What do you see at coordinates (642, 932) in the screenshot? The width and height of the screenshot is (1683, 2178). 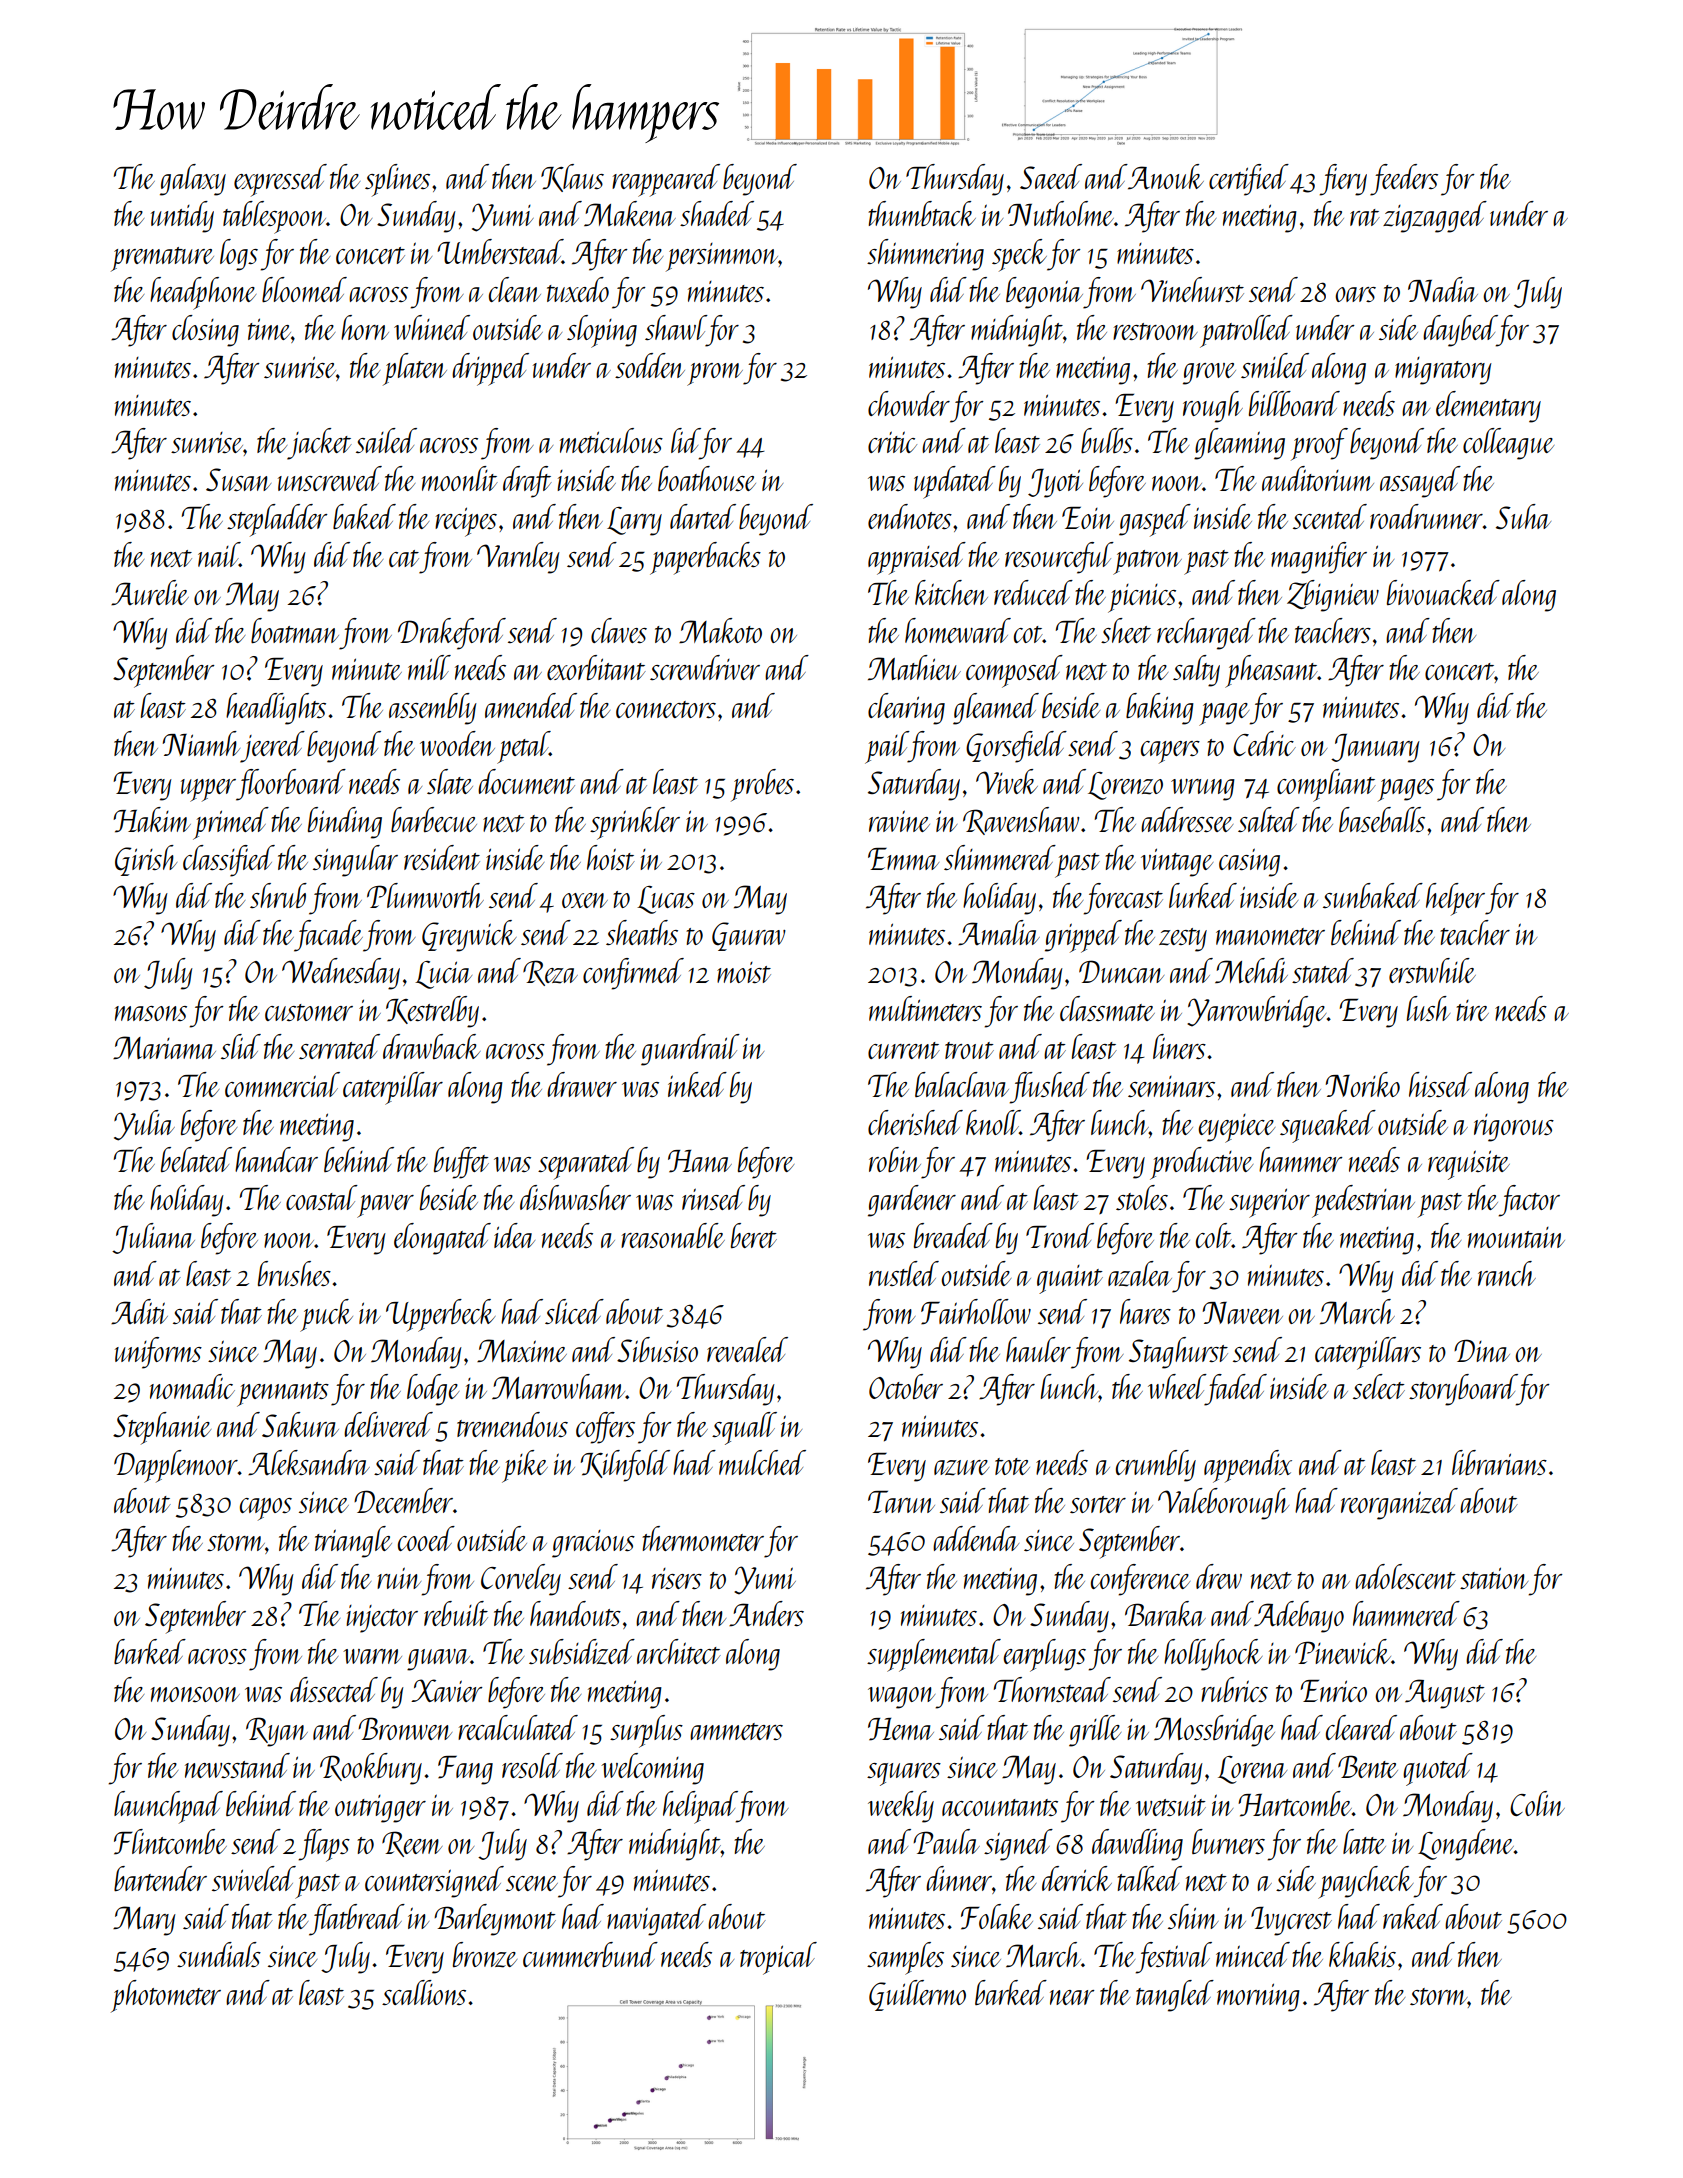 I see `sheaths` at bounding box center [642, 932].
